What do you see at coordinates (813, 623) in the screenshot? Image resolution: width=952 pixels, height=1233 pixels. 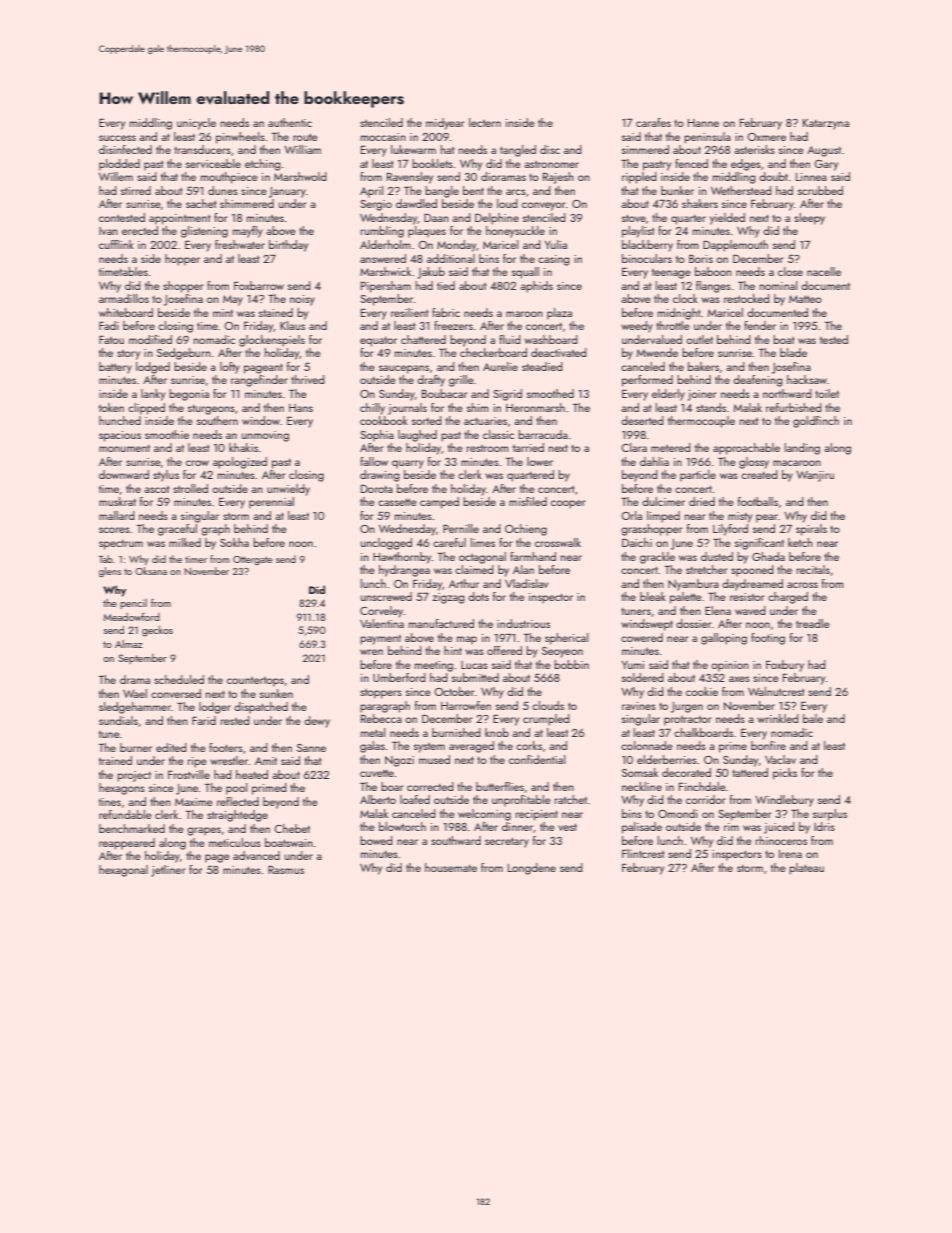 I see `treadle` at bounding box center [813, 623].
